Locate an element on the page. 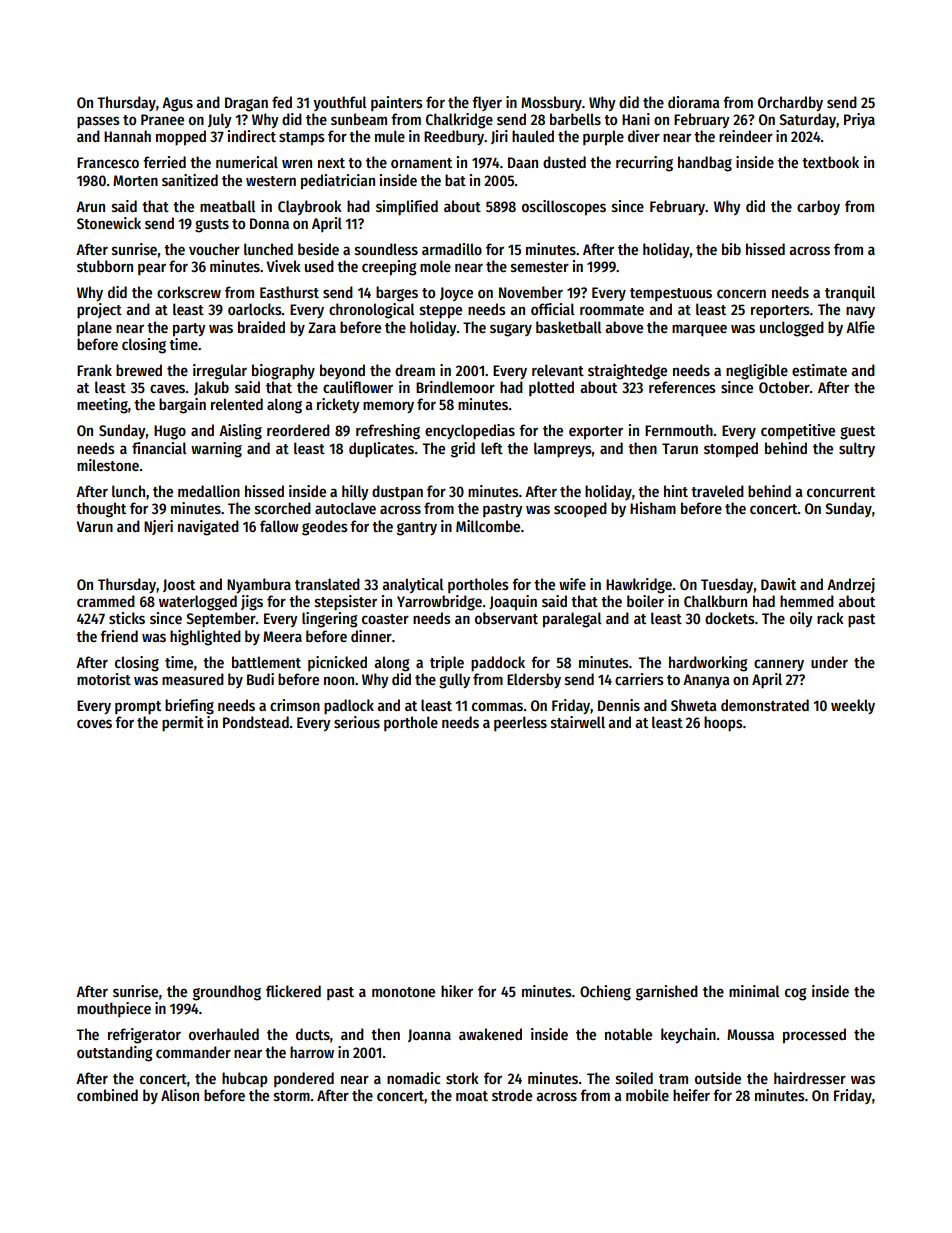 This page has height=1233, width=952. Donna is located at coordinates (269, 223).
